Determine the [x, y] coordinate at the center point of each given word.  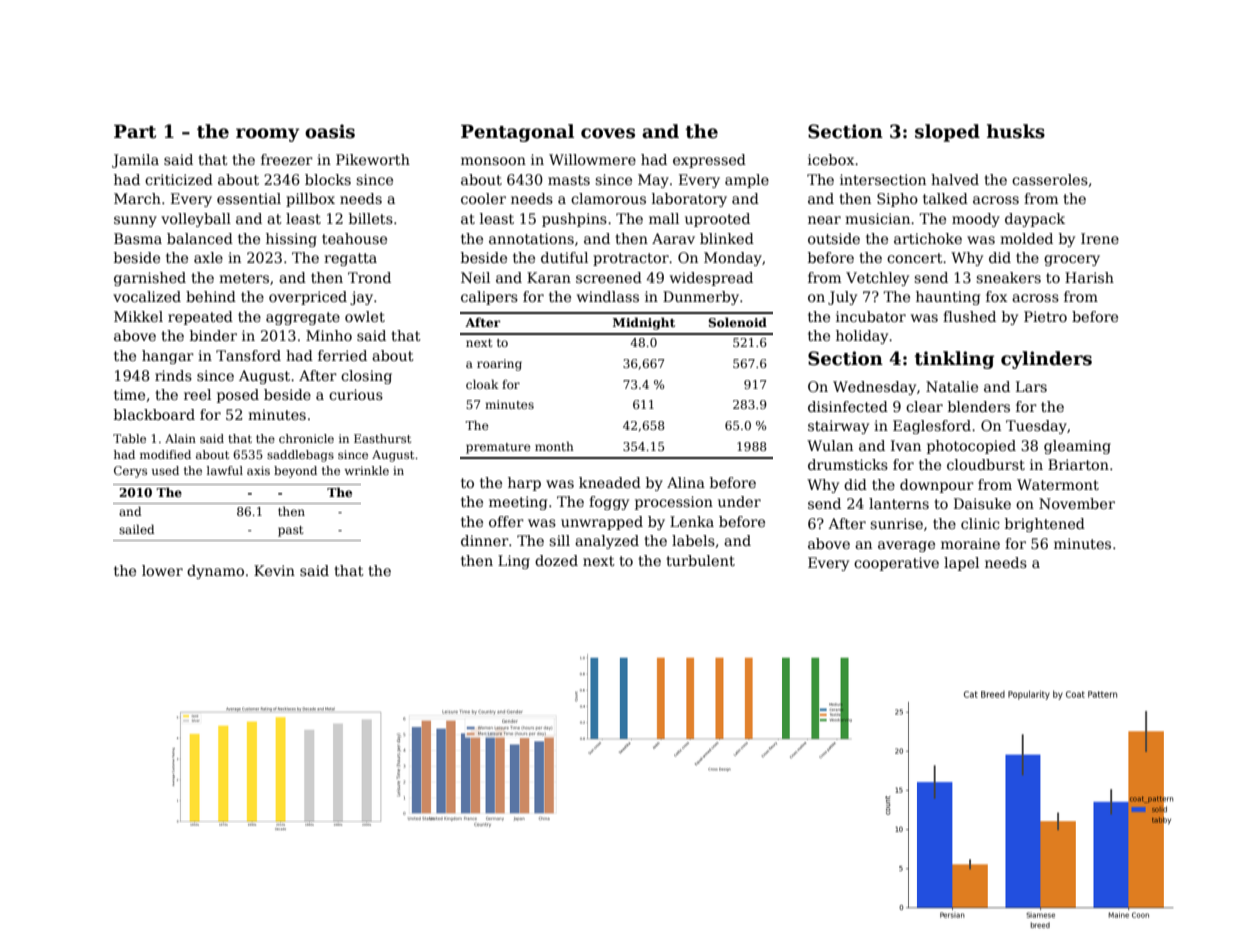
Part [135, 132]
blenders [979, 406]
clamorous [608, 198]
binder [213, 335]
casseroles [1050, 179]
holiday [862, 337]
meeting [518, 503]
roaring [499, 365]
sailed [137, 529]
